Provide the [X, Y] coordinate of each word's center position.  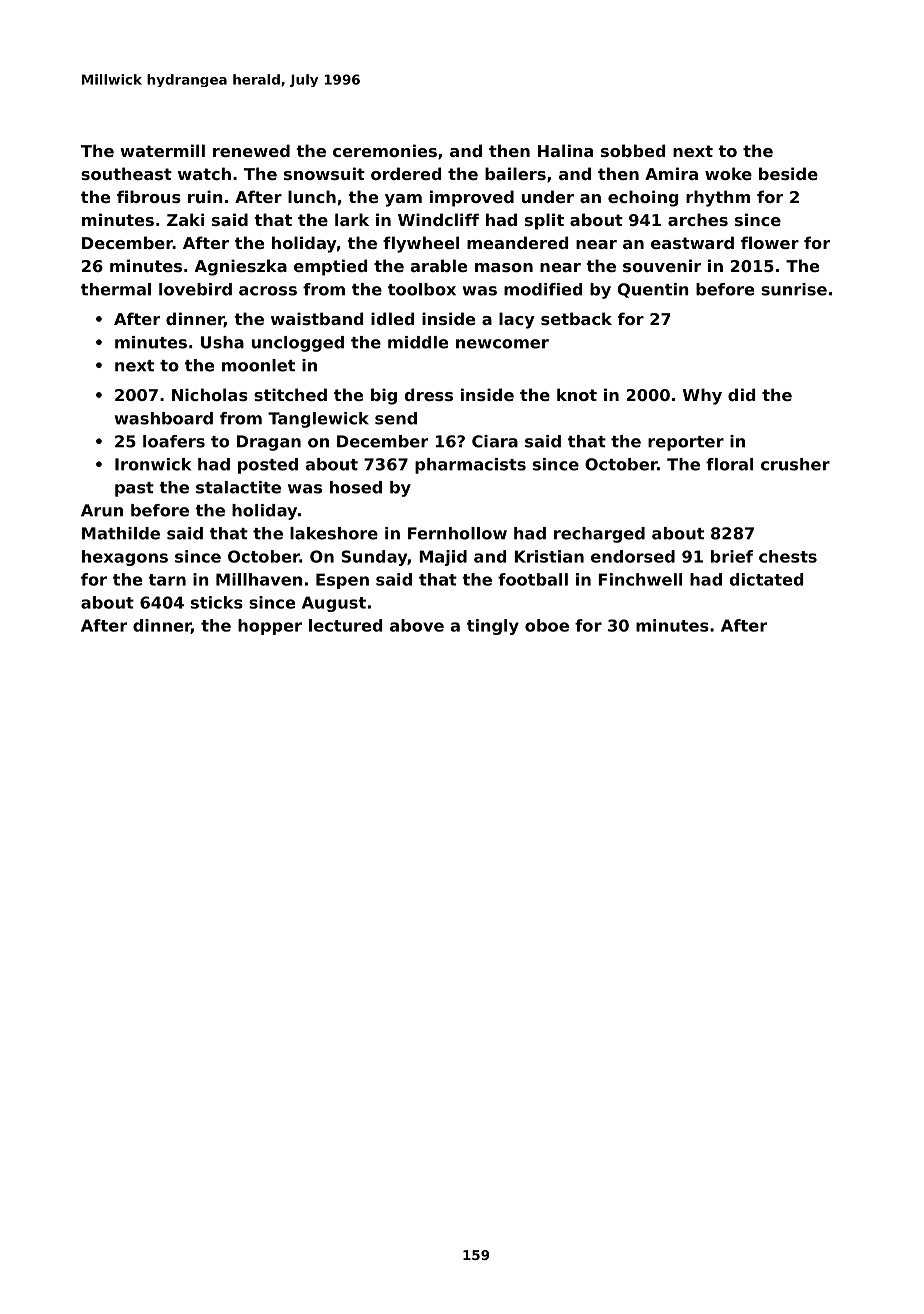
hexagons [125, 558]
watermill [162, 150]
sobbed [633, 150]
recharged [599, 535]
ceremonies [385, 150]
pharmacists [470, 466]
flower [770, 242]
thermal [116, 289]
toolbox [422, 289]
